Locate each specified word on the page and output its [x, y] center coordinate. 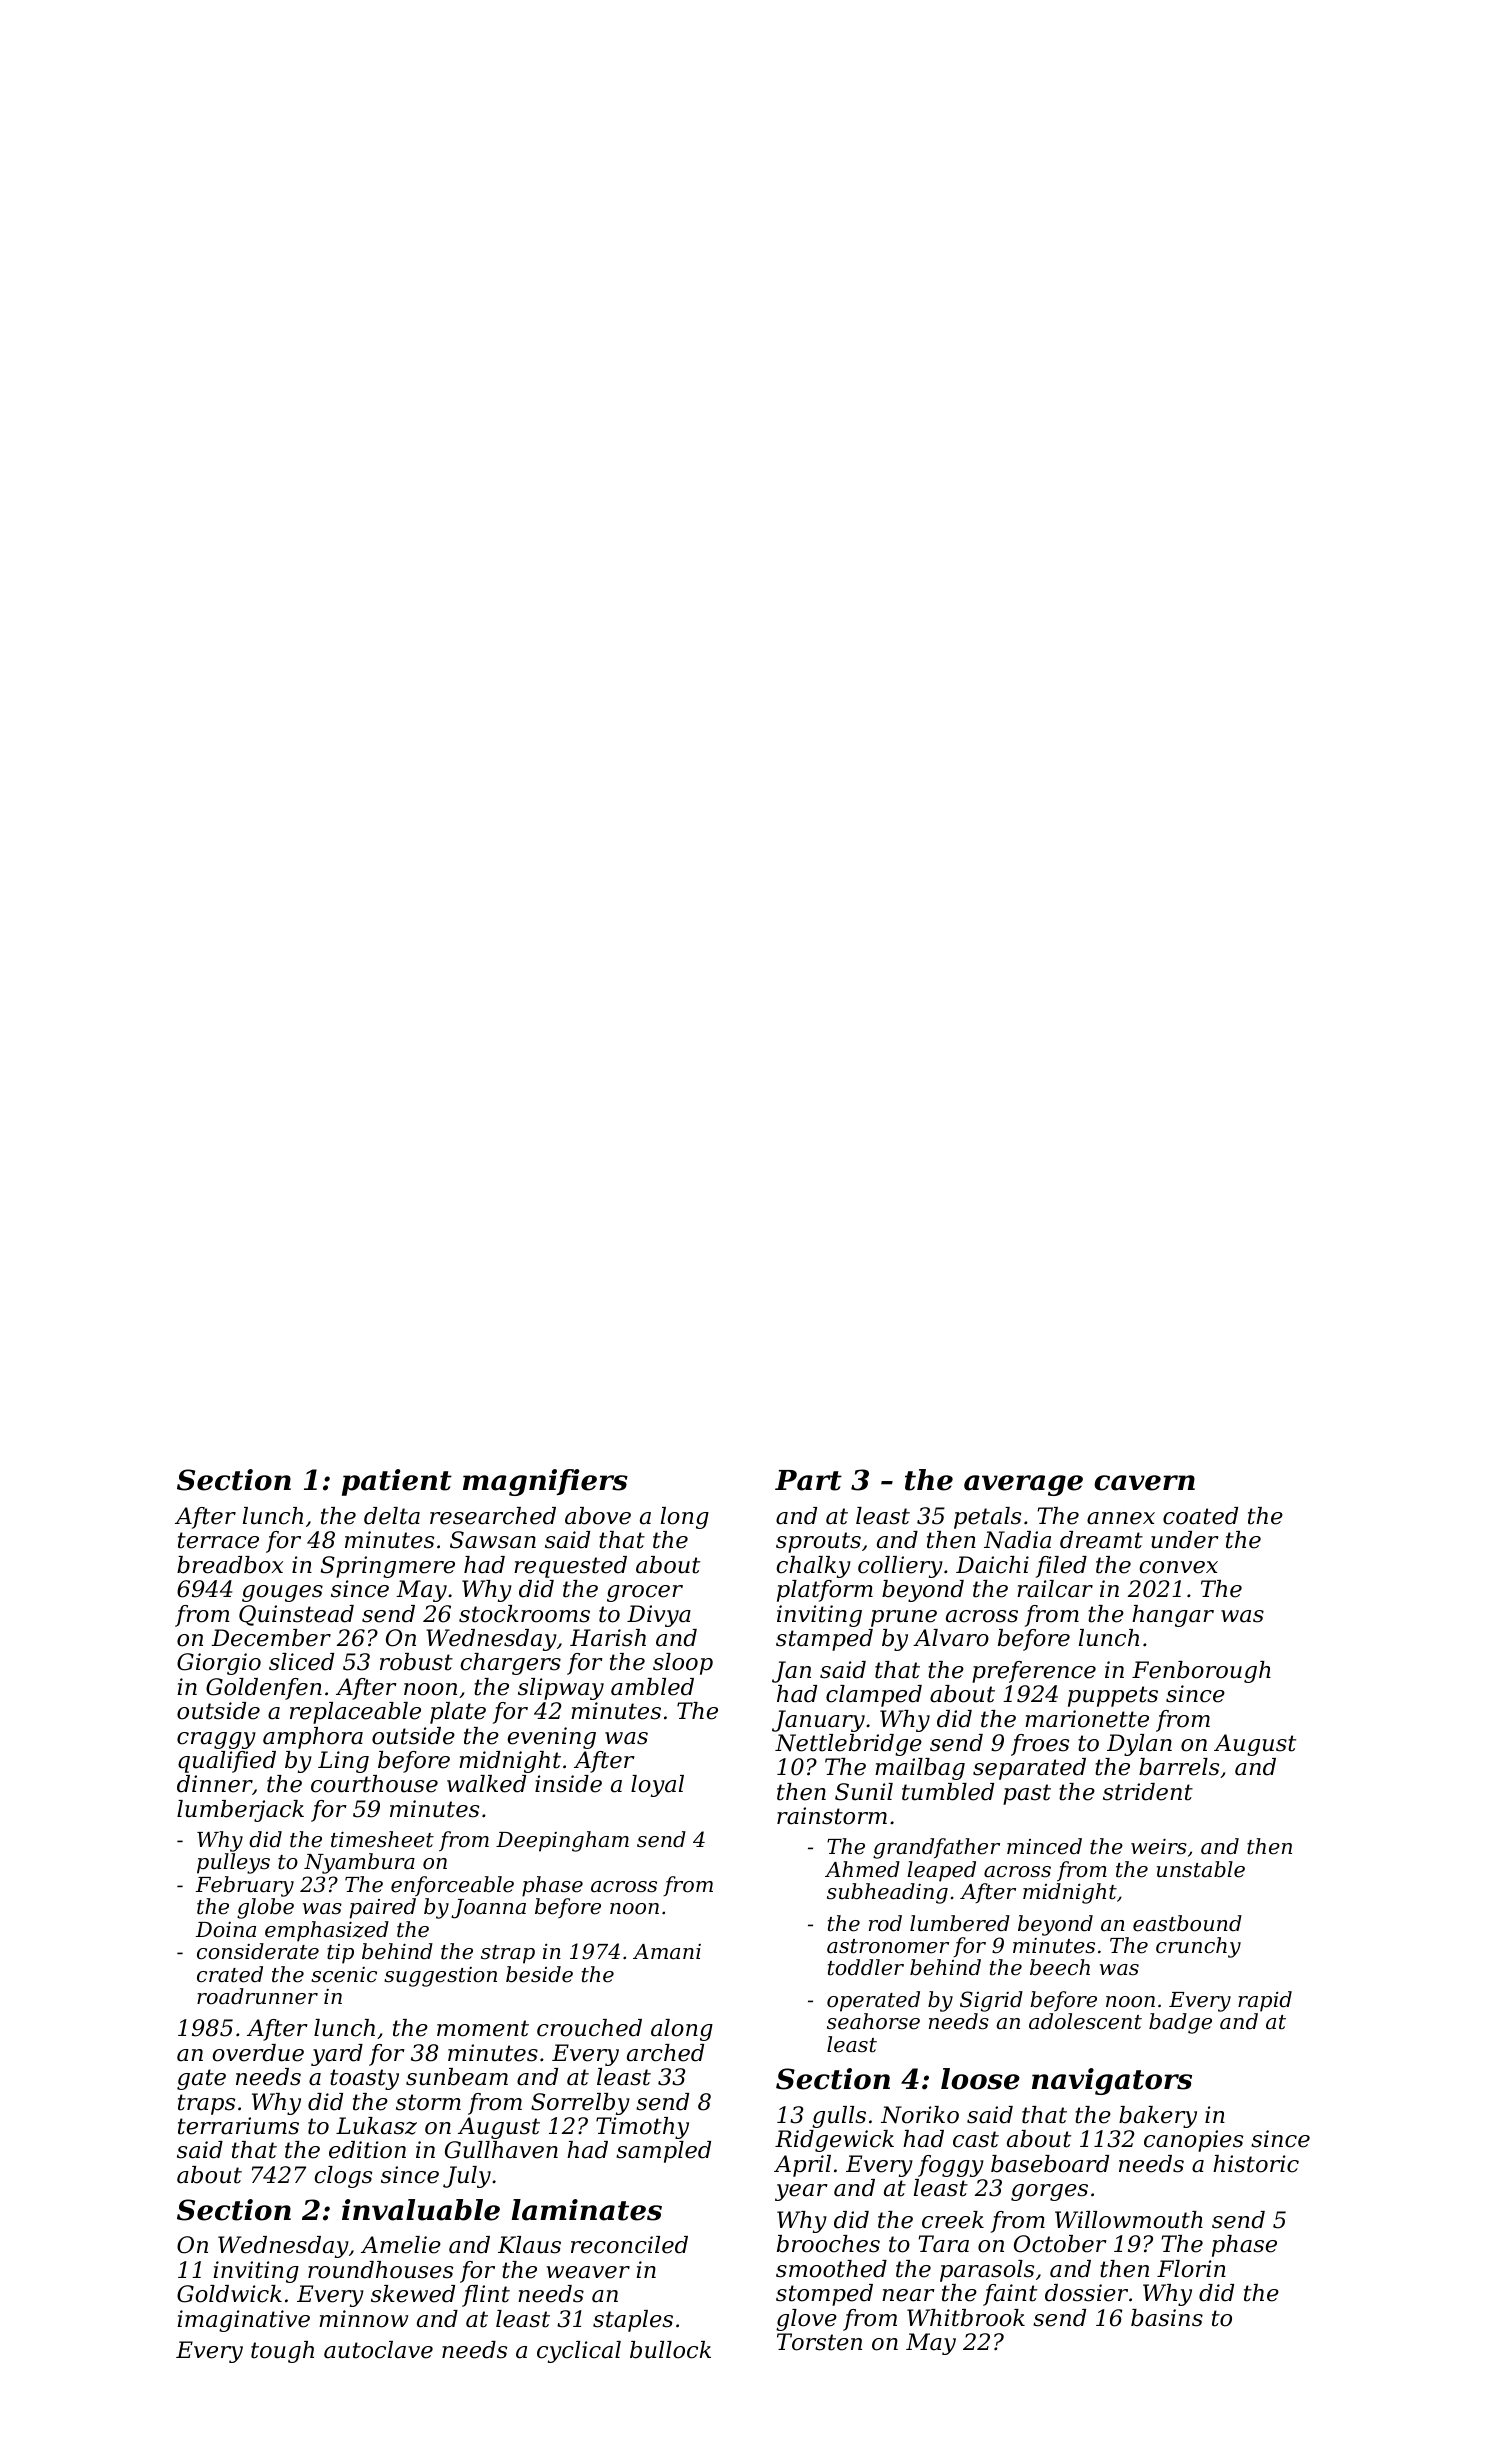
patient [397, 1482]
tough [282, 2352]
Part [808, 1480]
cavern [1144, 1483]
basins [1167, 2318]
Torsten [819, 2342]
